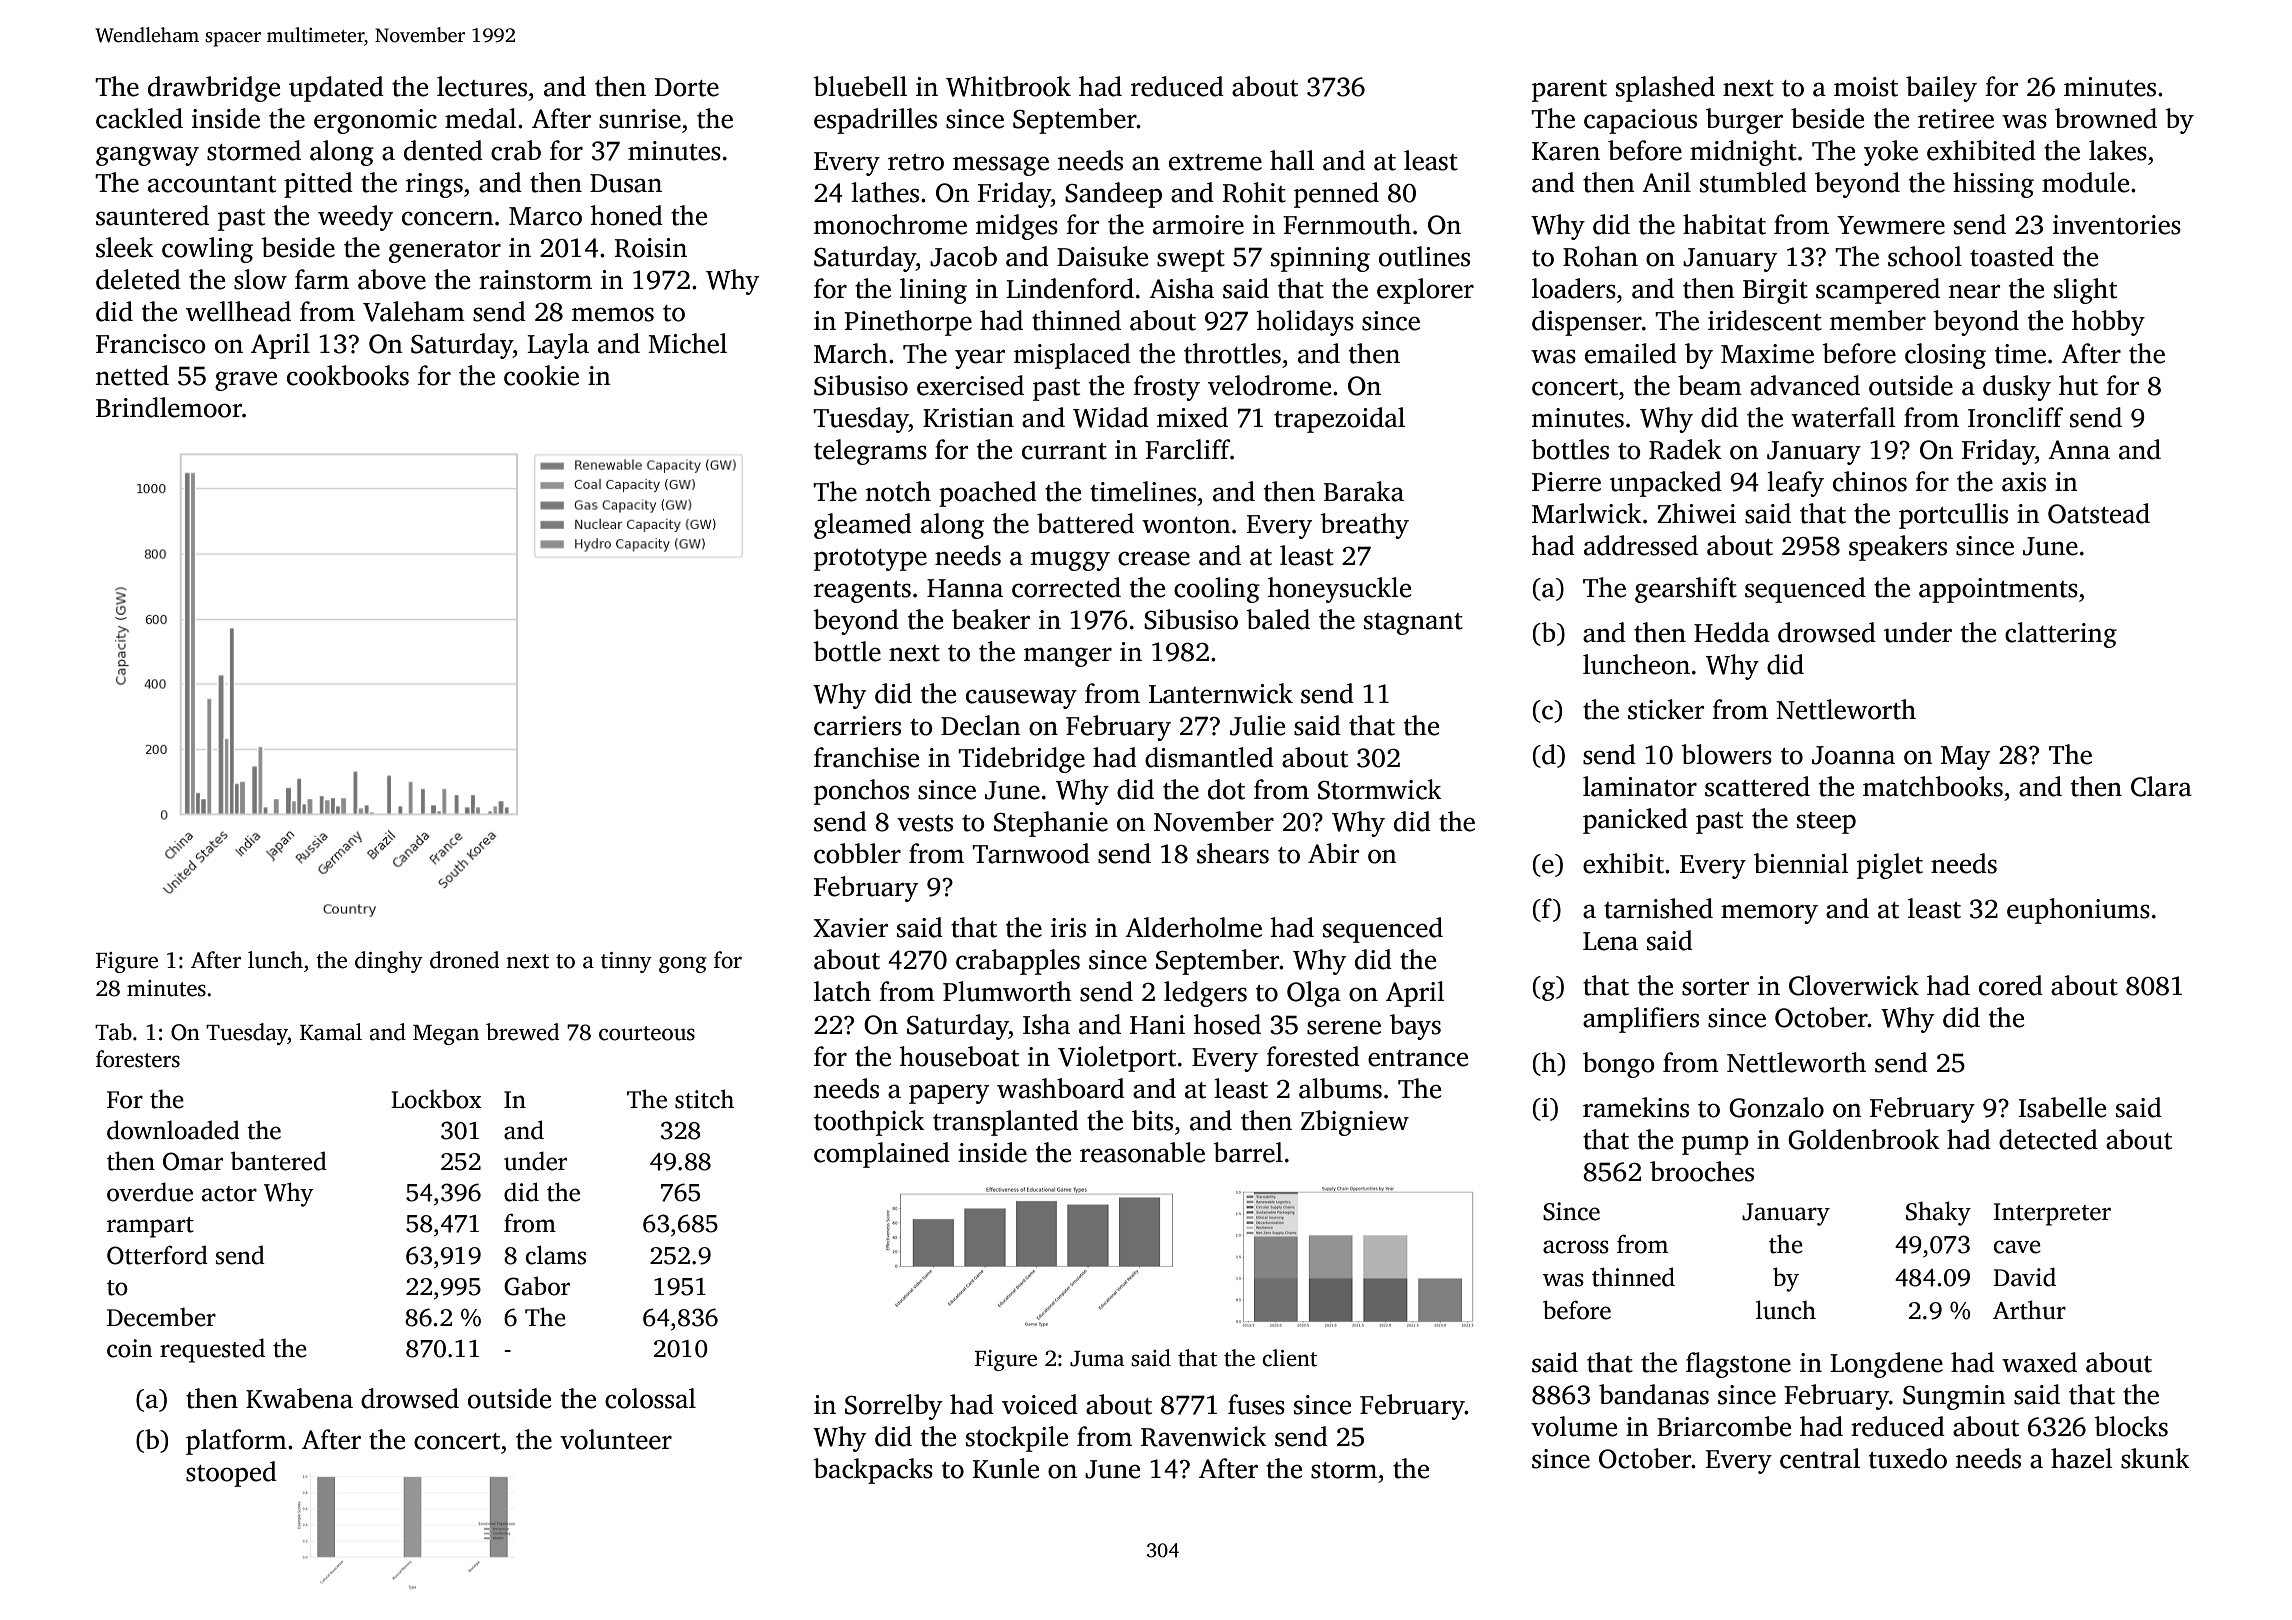 This page has width=2292, height=1620. I want to click on updated, so click(336, 89).
